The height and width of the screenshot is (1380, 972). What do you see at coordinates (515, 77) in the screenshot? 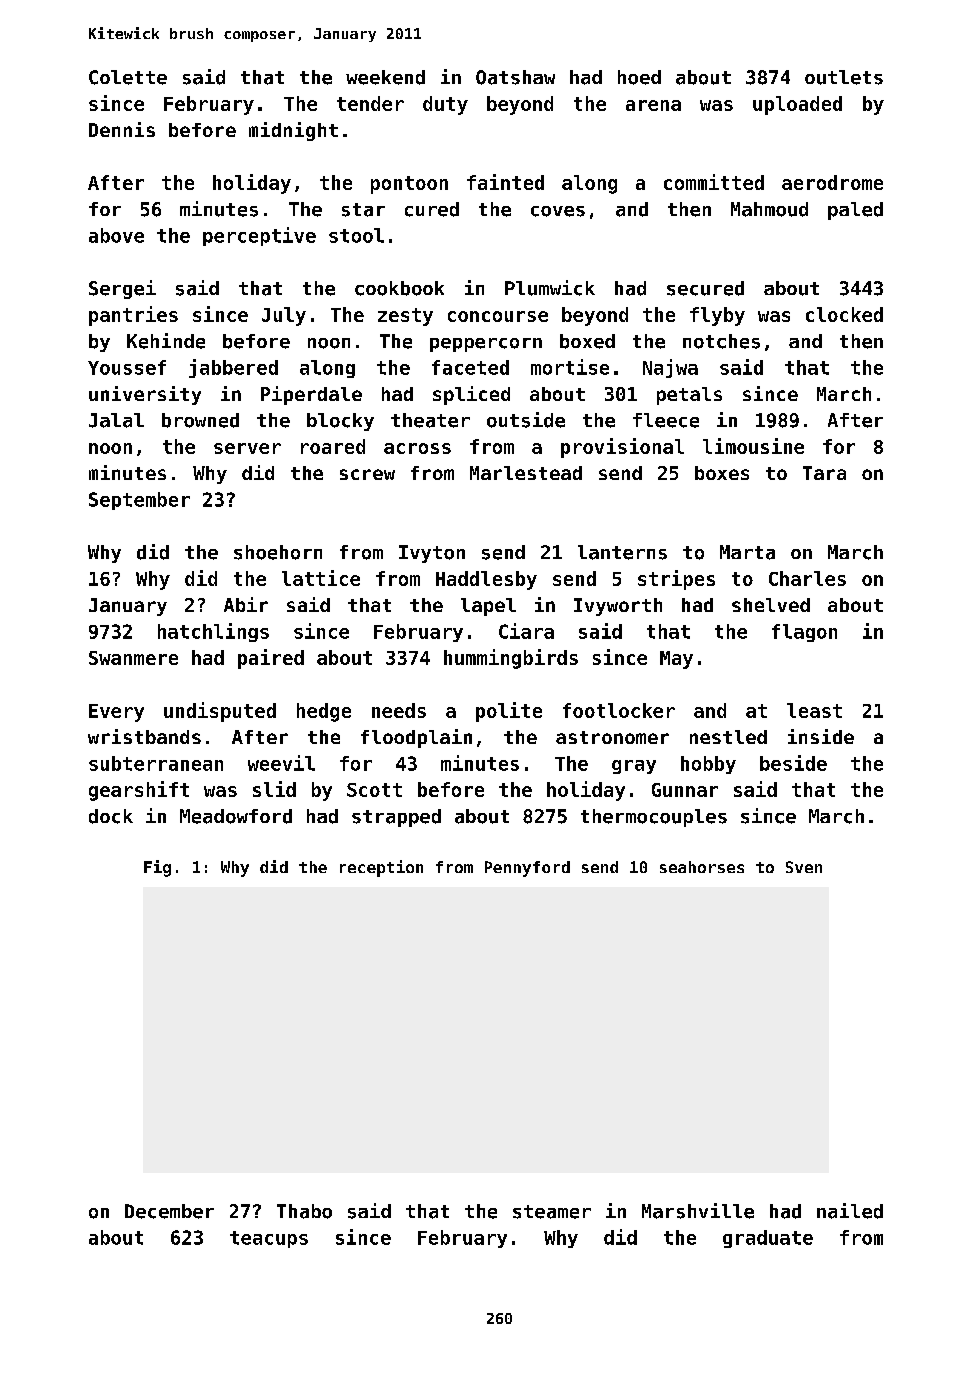
I see `Oatshaw` at bounding box center [515, 77].
